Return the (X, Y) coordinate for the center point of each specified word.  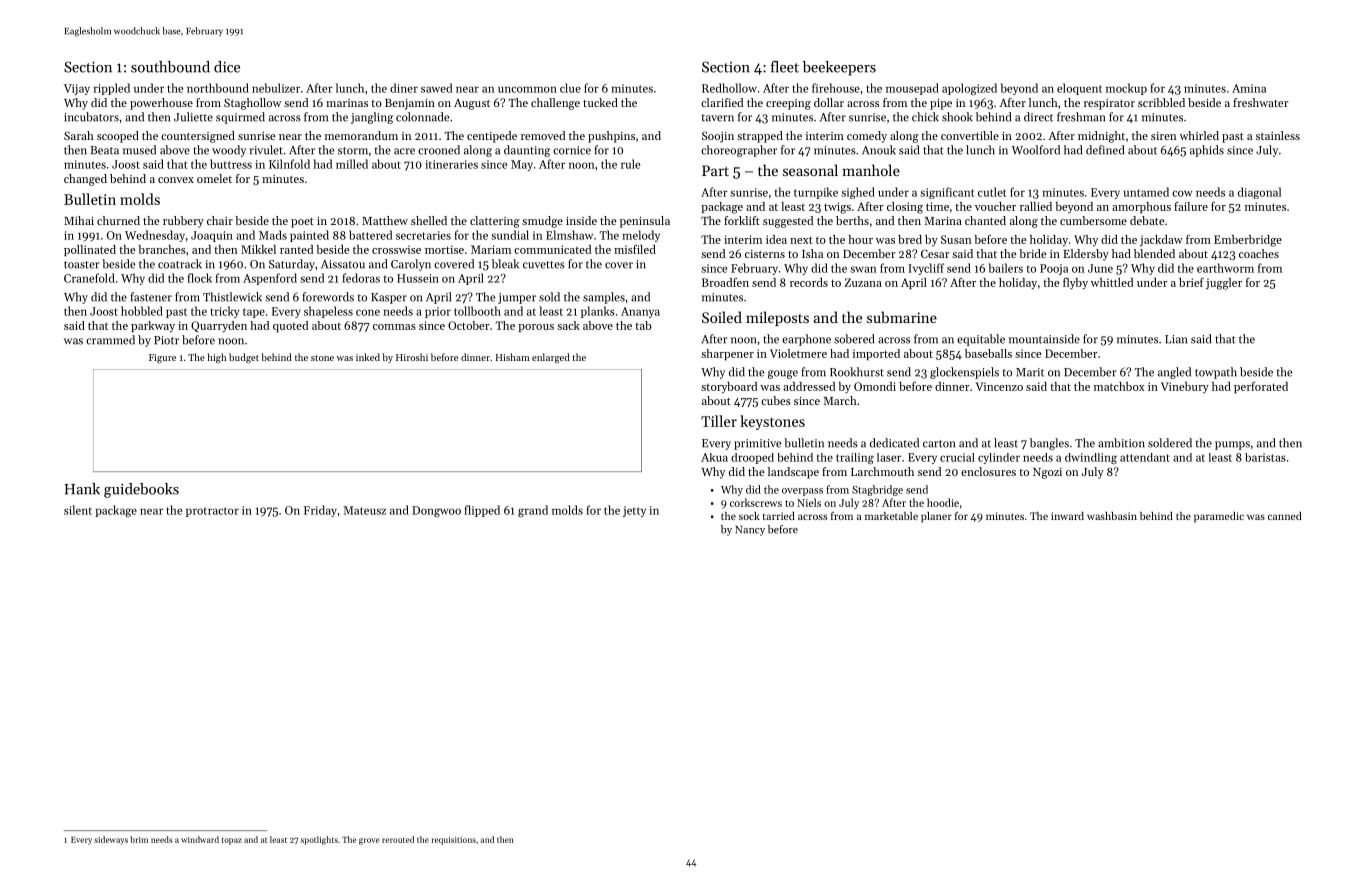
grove (369, 841)
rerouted (398, 839)
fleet (785, 67)
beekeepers (839, 68)
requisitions (453, 841)
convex (176, 180)
